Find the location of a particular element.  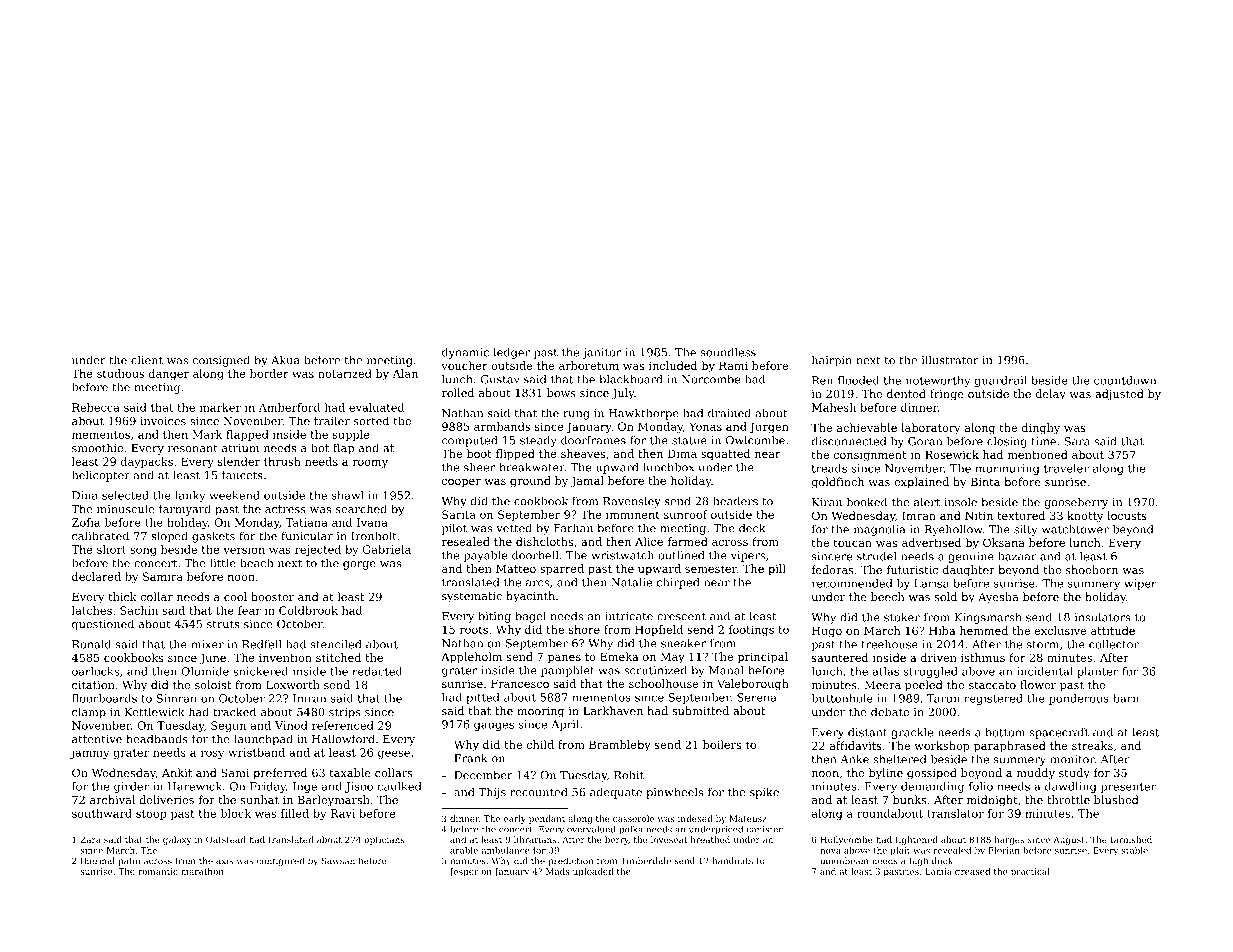

futuristic is located at coordinates (912, 569).
